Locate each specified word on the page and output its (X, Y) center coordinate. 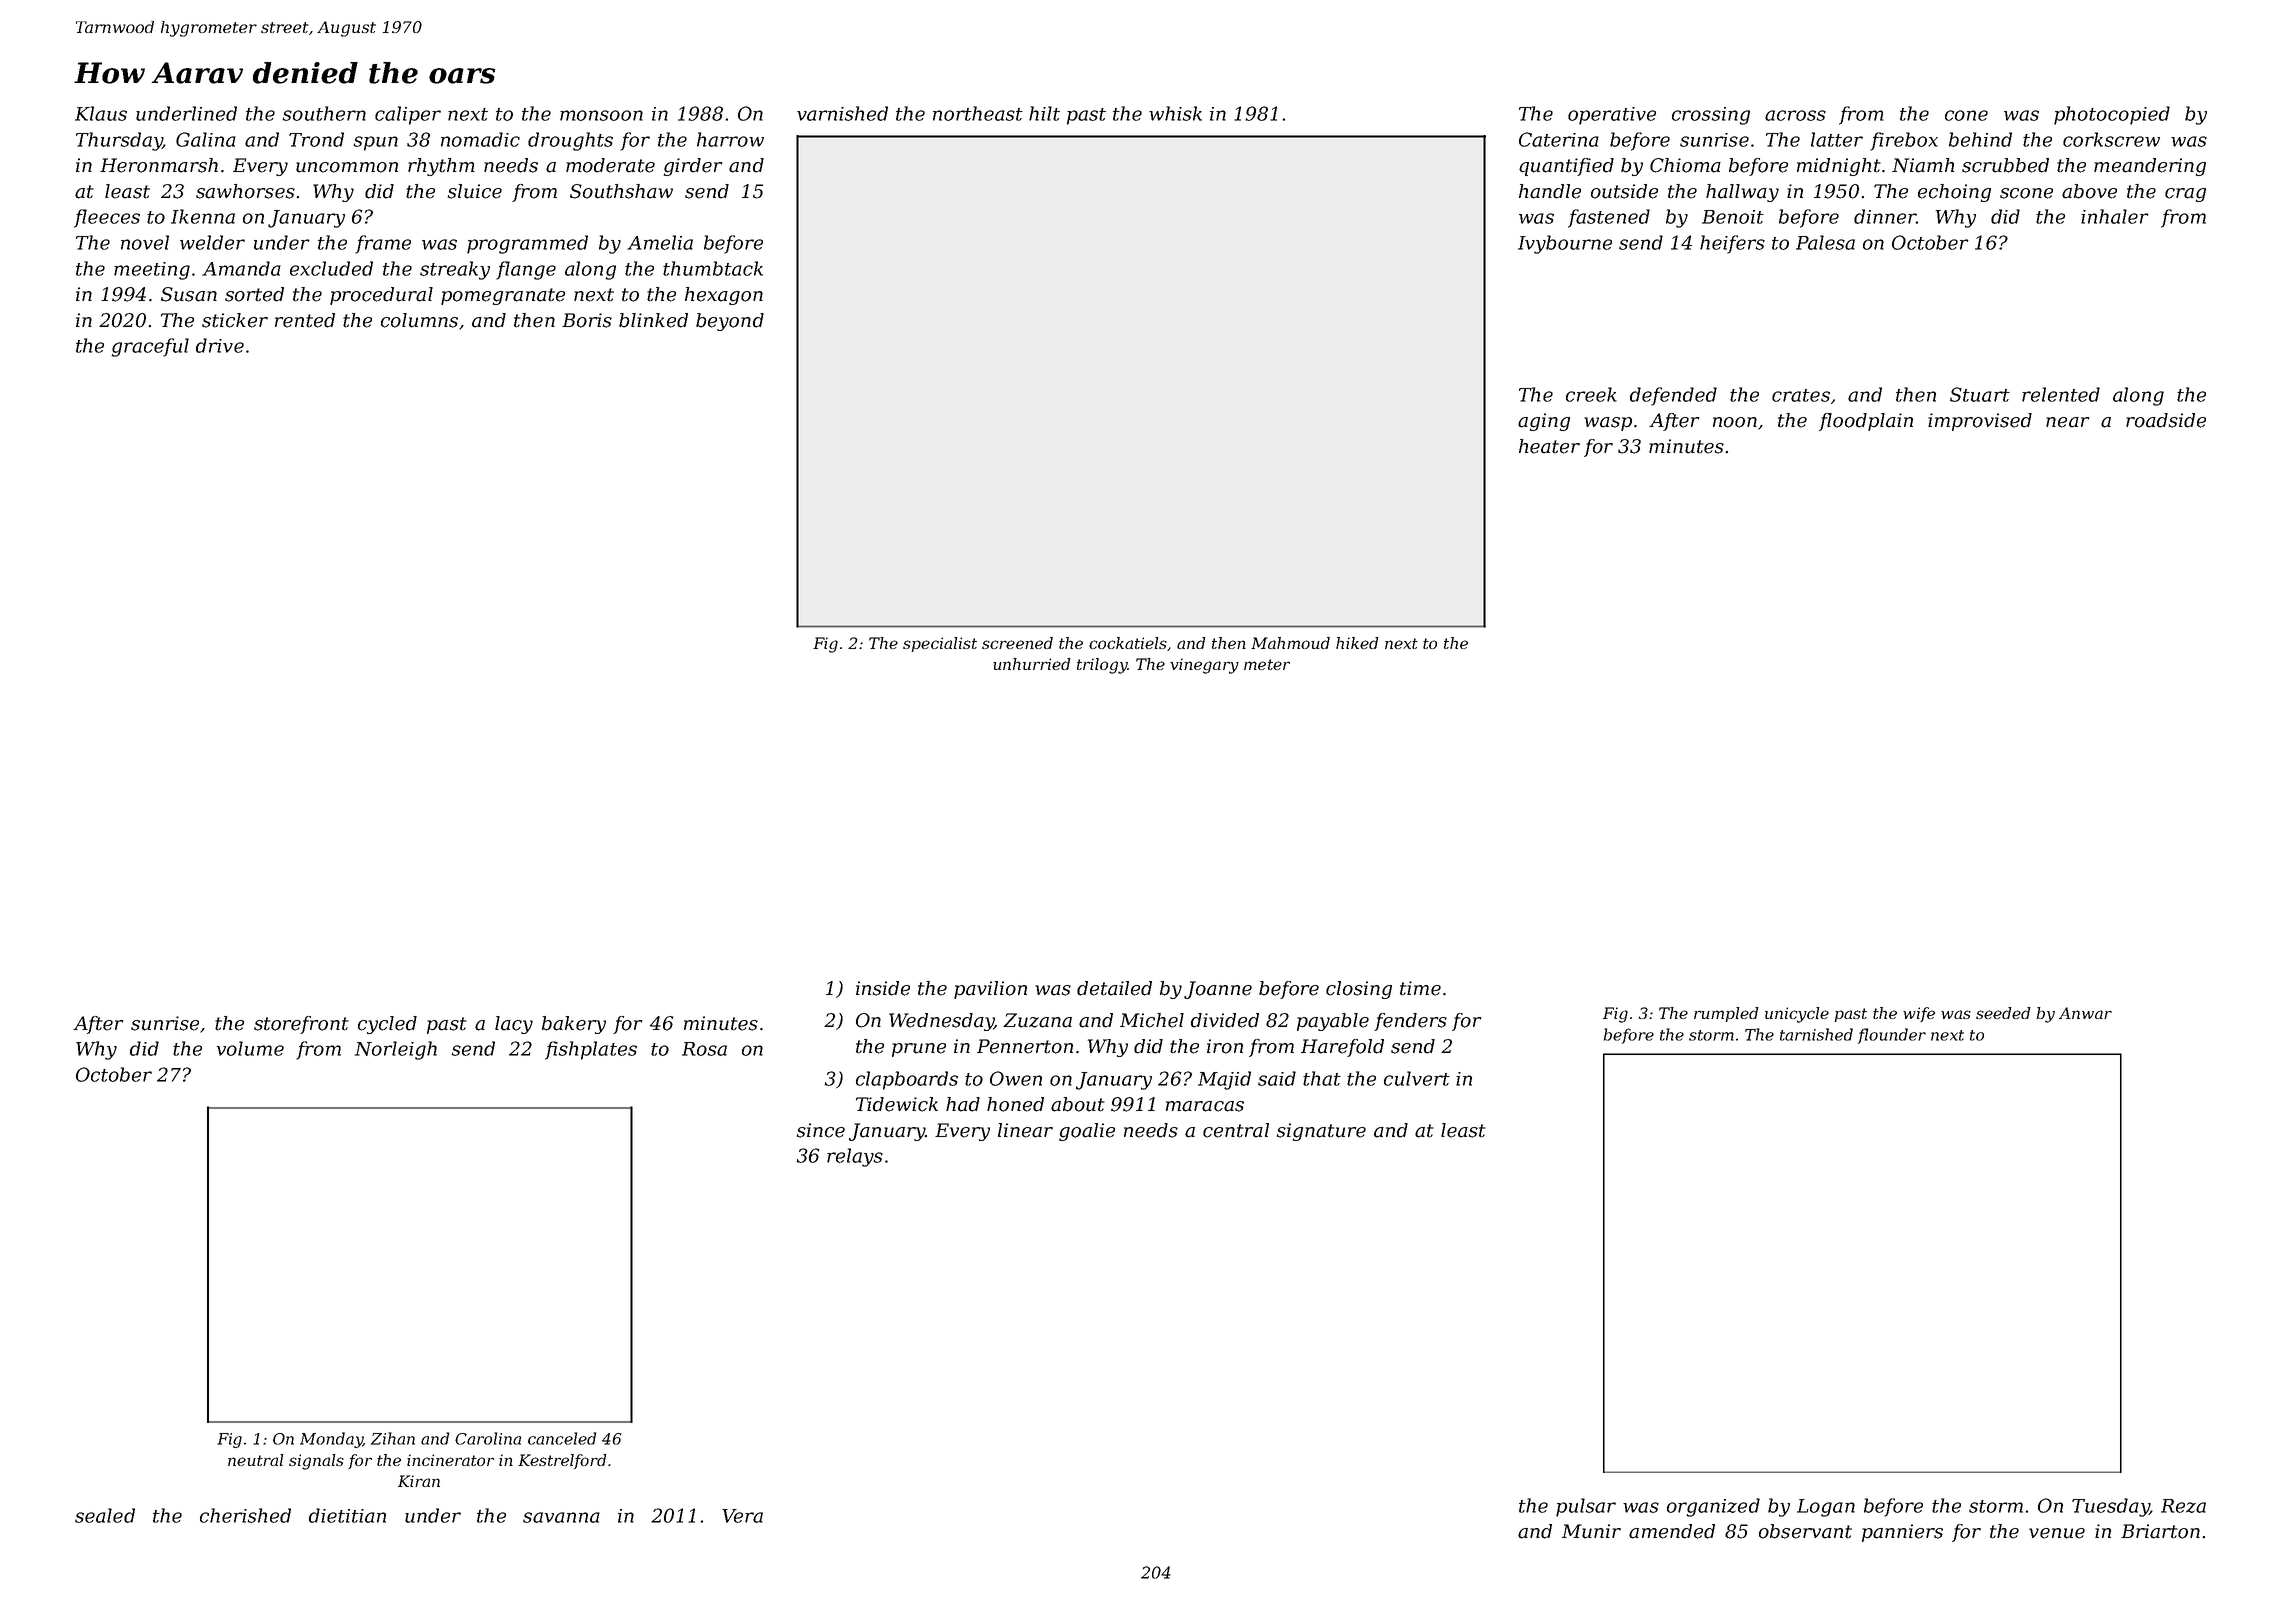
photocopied (2112, 115)
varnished (842, 113)
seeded (2003, 1013)
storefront (301, 1025)
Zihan (393, 1438)
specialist (940, 644)
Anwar (2085, 1013)
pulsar (1586, 1507)
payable (1333, 1022)
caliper (408, 115)
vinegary (1204, 666)
